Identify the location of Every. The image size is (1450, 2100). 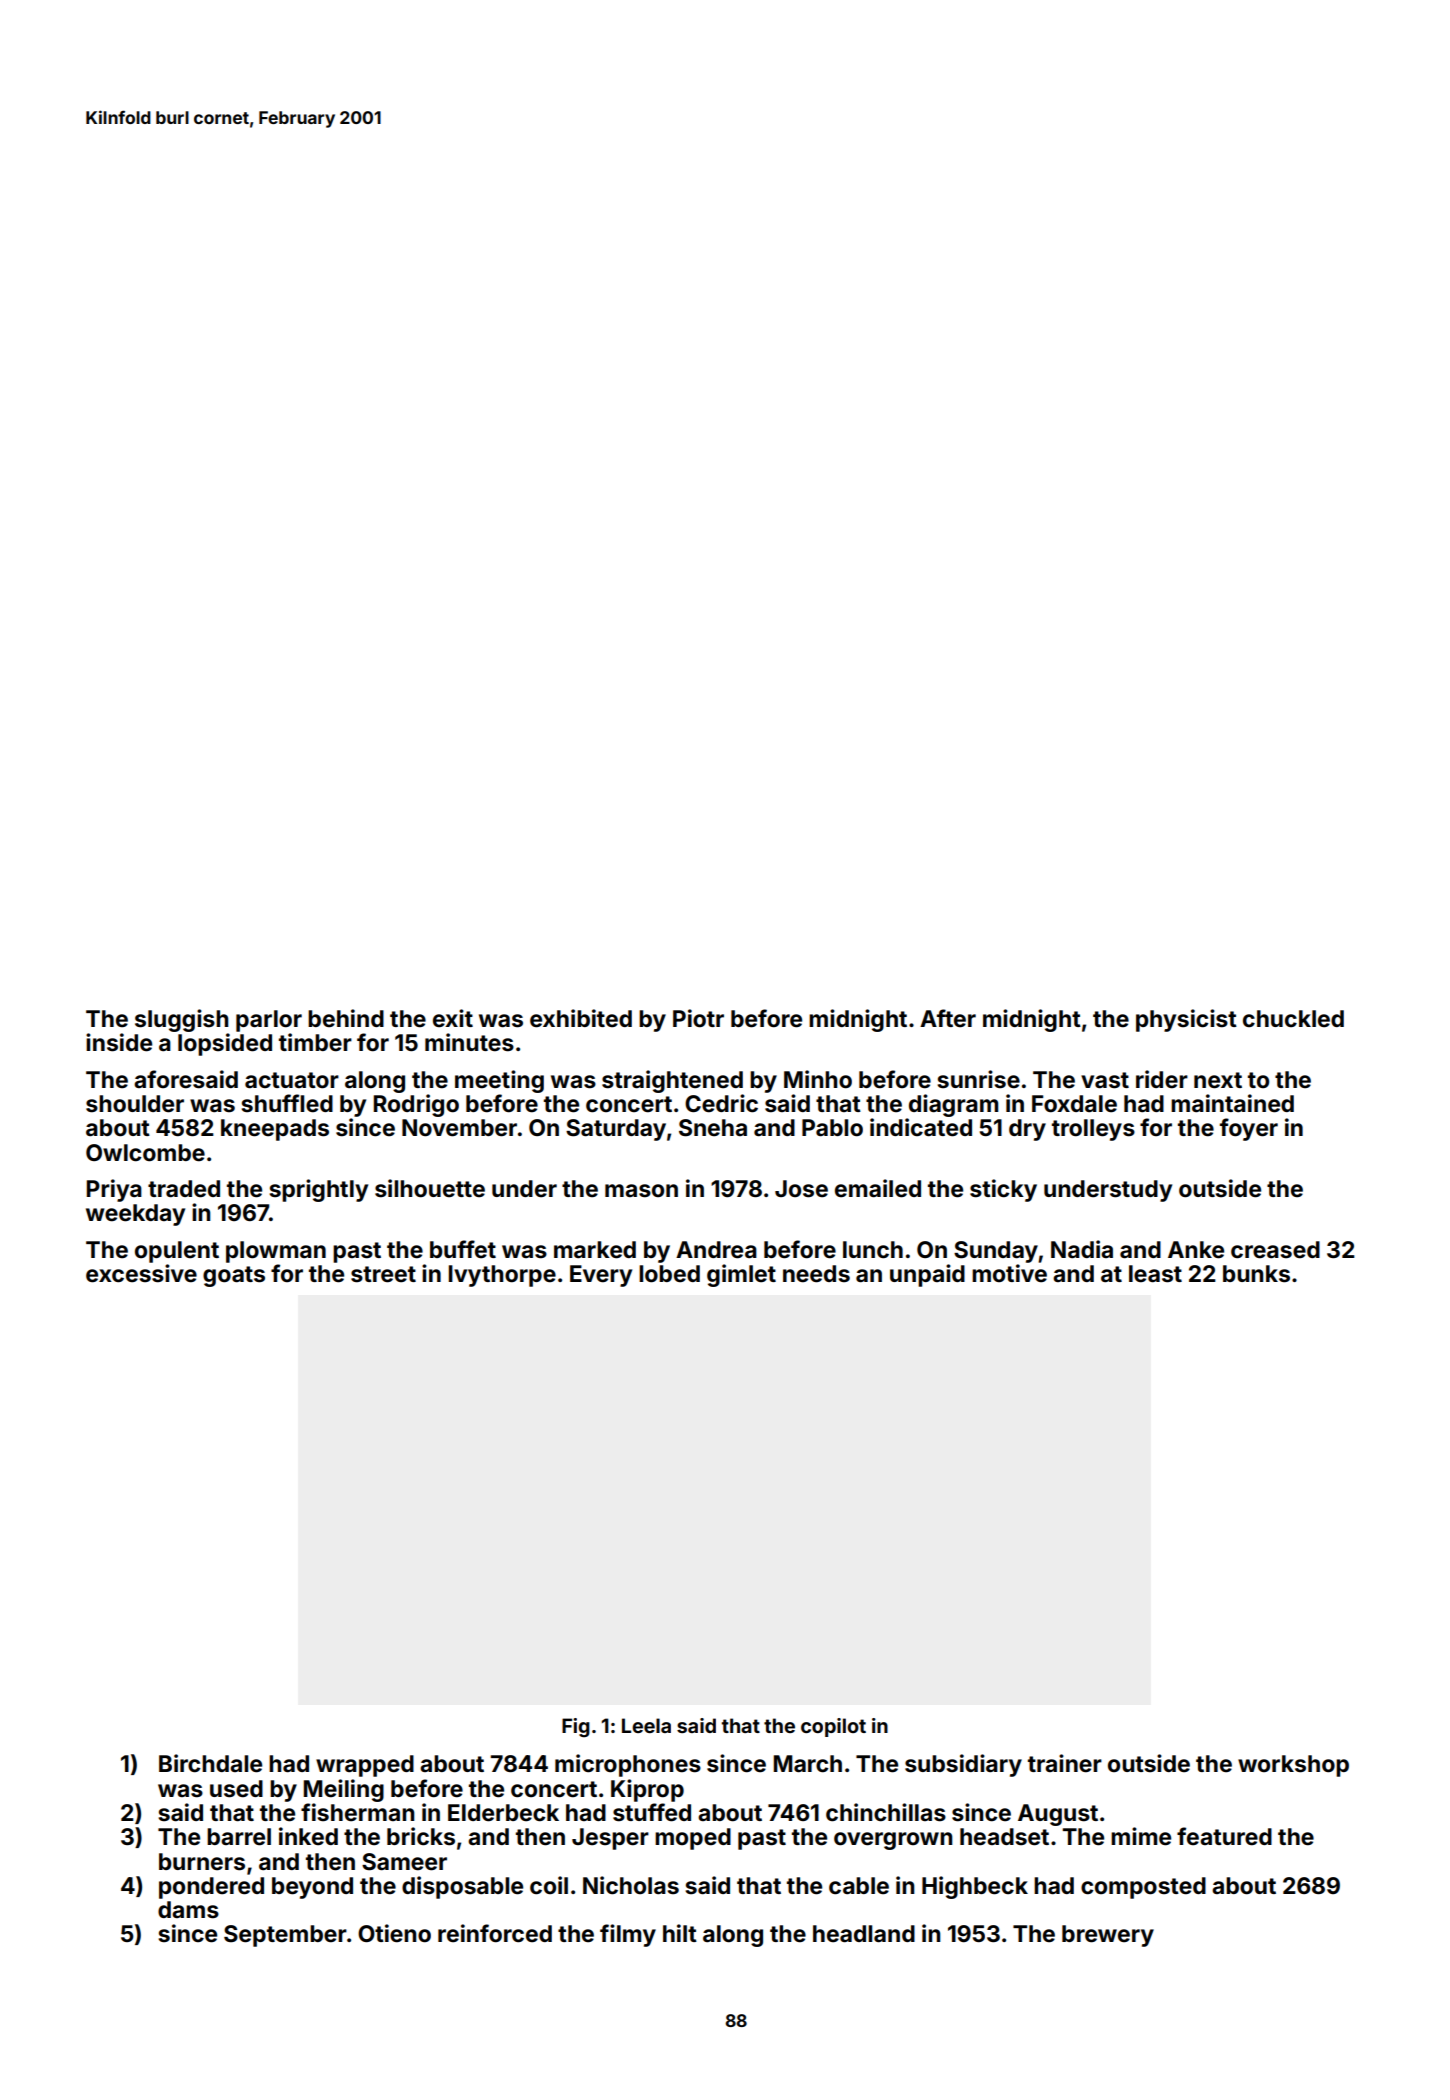
(601, 1276).
